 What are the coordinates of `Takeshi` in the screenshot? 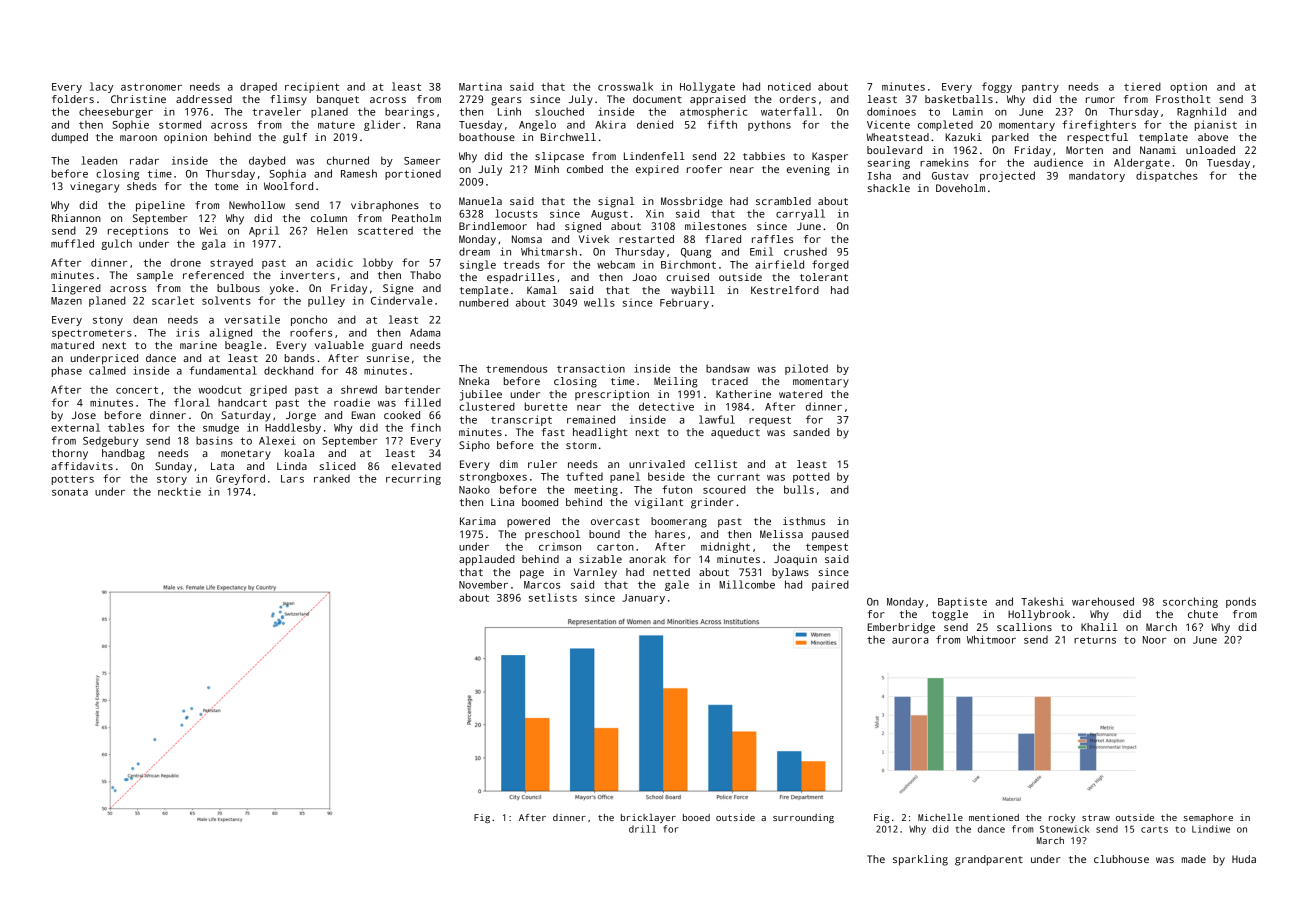 It's located at (1042, 601).
